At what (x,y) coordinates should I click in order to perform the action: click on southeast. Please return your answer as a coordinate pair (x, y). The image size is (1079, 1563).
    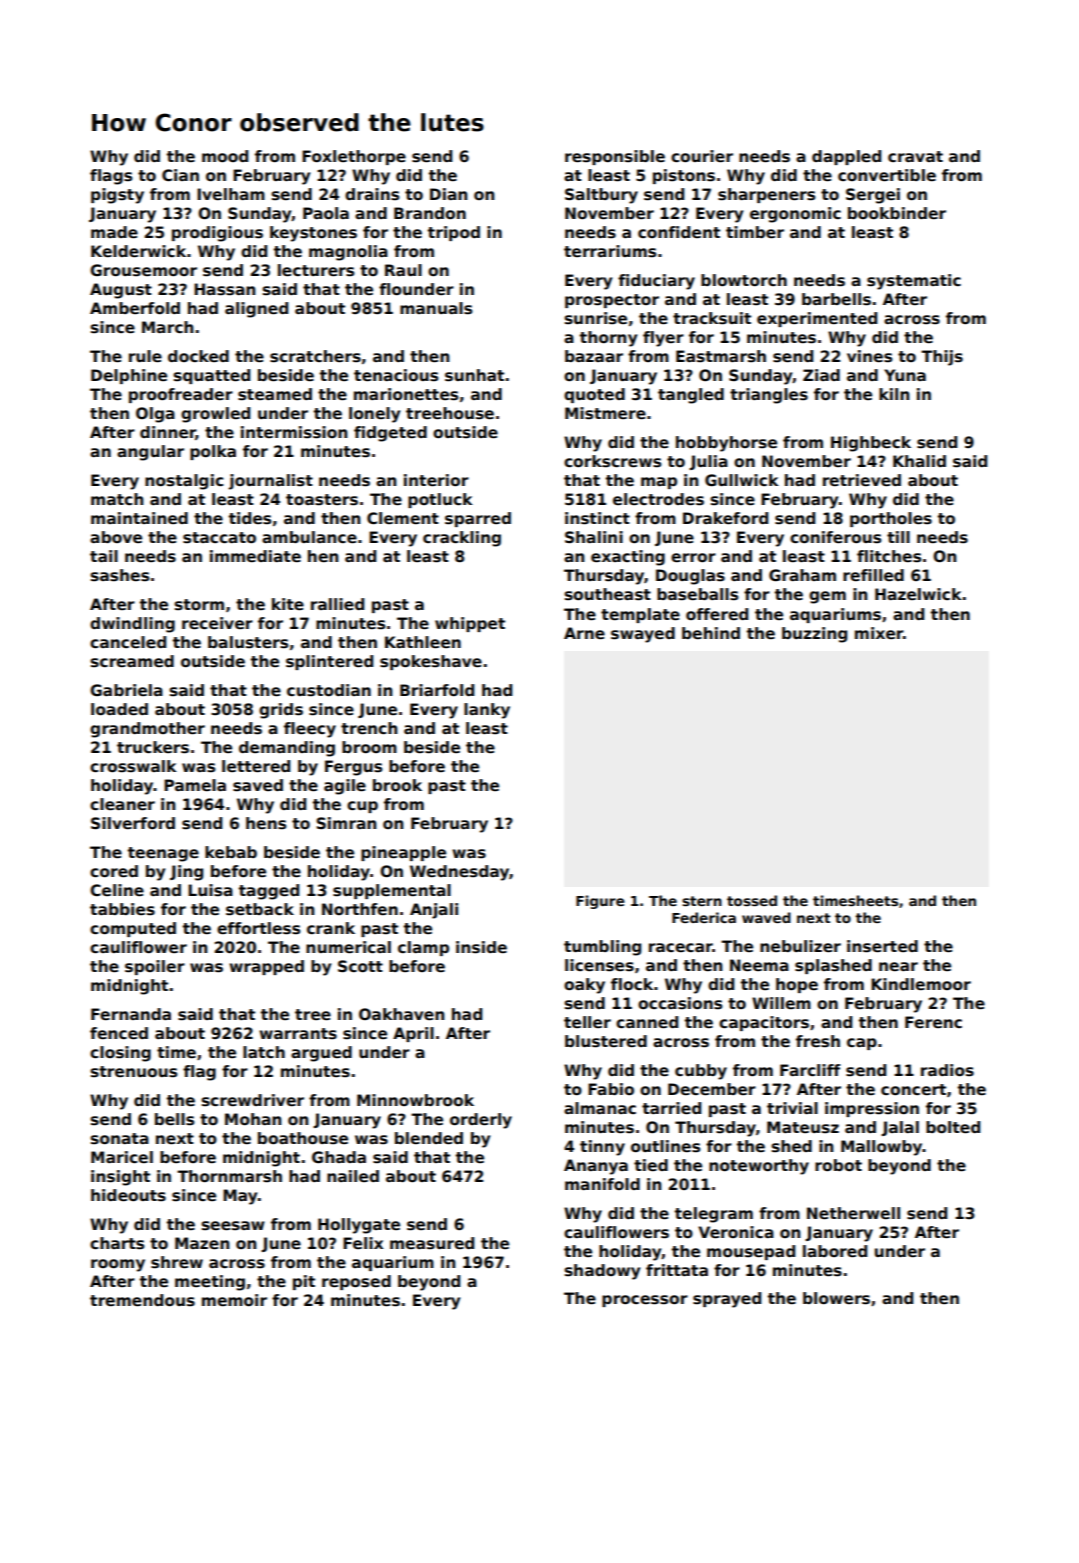
    Looking at the image, I should click on (608, 594).
